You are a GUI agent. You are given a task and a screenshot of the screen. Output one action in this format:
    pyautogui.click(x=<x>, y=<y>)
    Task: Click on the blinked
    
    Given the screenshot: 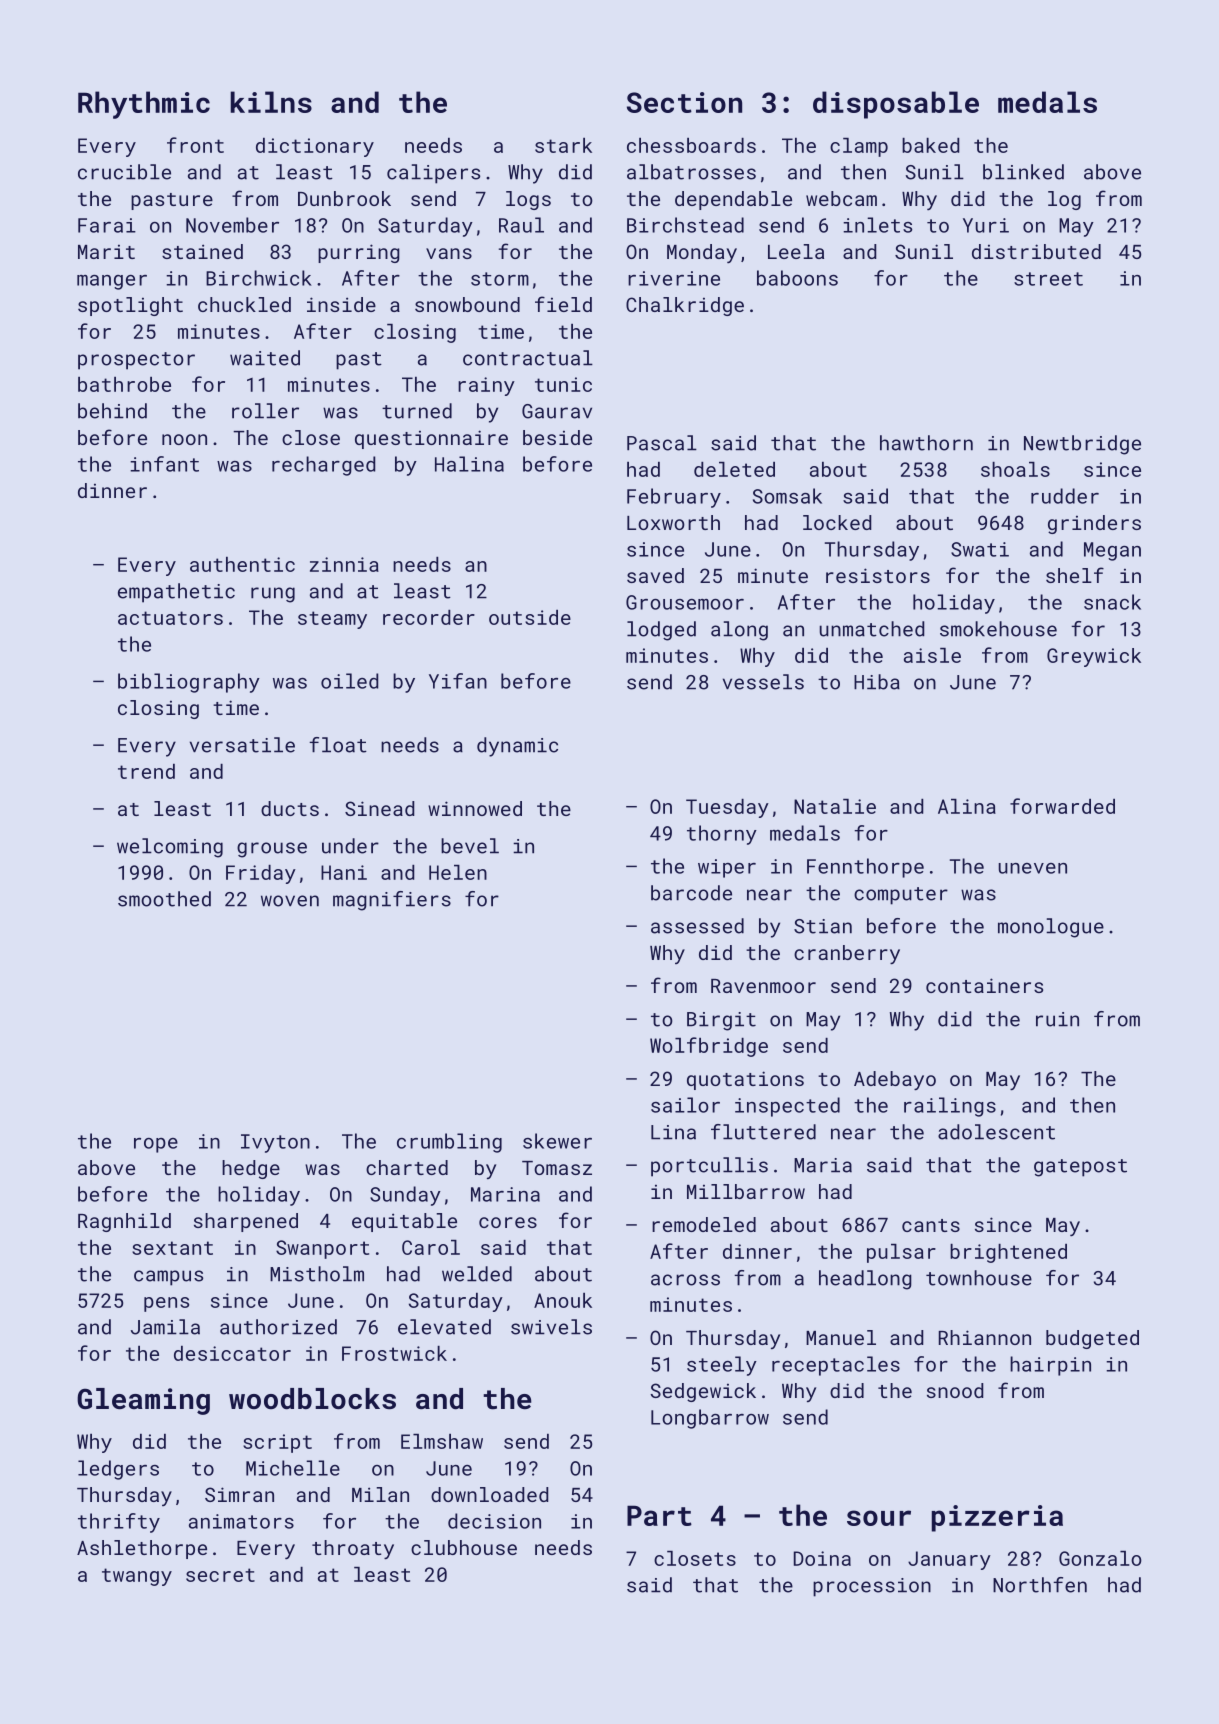 What is the action you would take?
    pyautogui.click(x=1023, y=172)
